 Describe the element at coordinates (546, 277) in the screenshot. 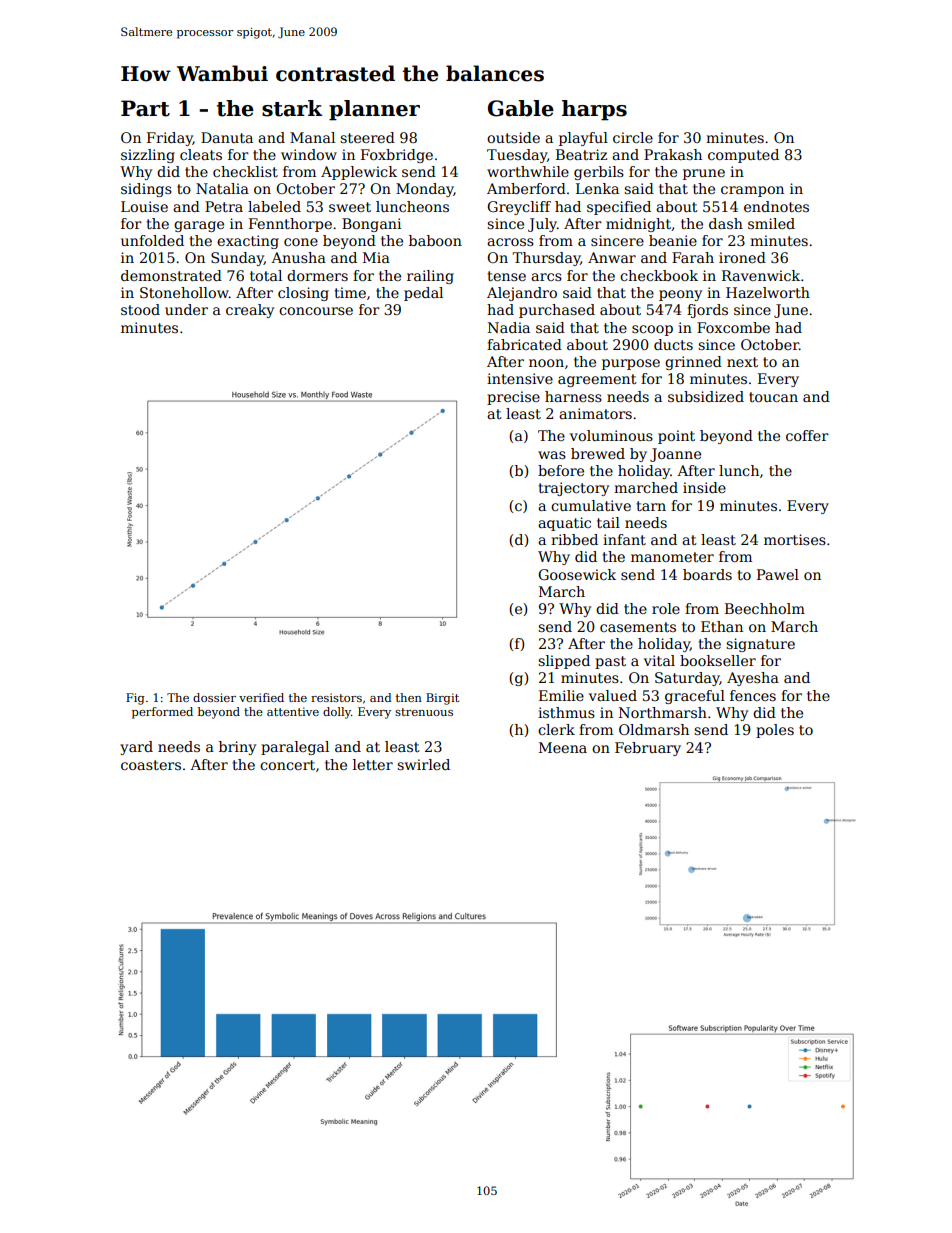

I see `arcs` at that location.
